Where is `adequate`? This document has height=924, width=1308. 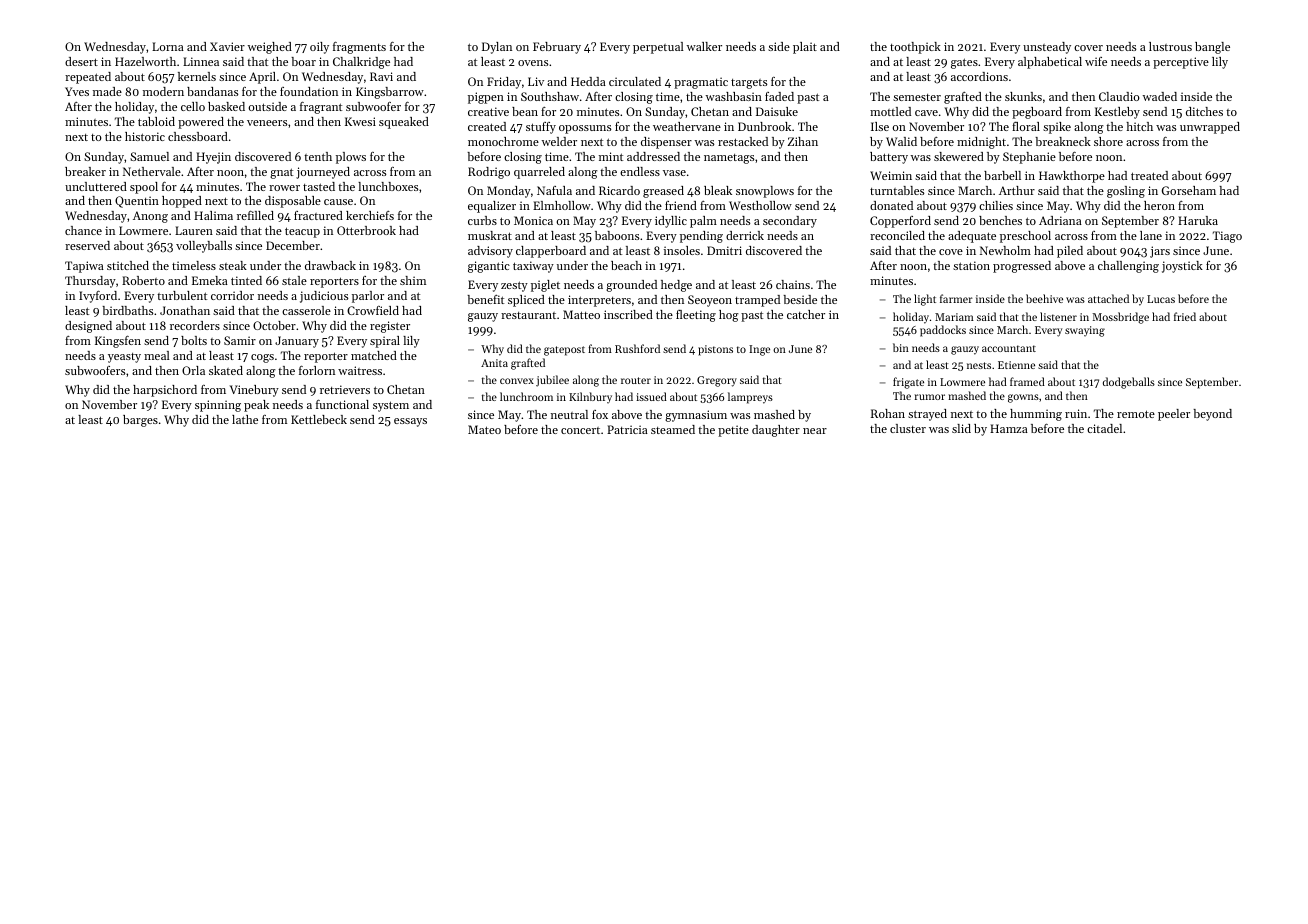 adequate is located at coordinates (972, 237).
